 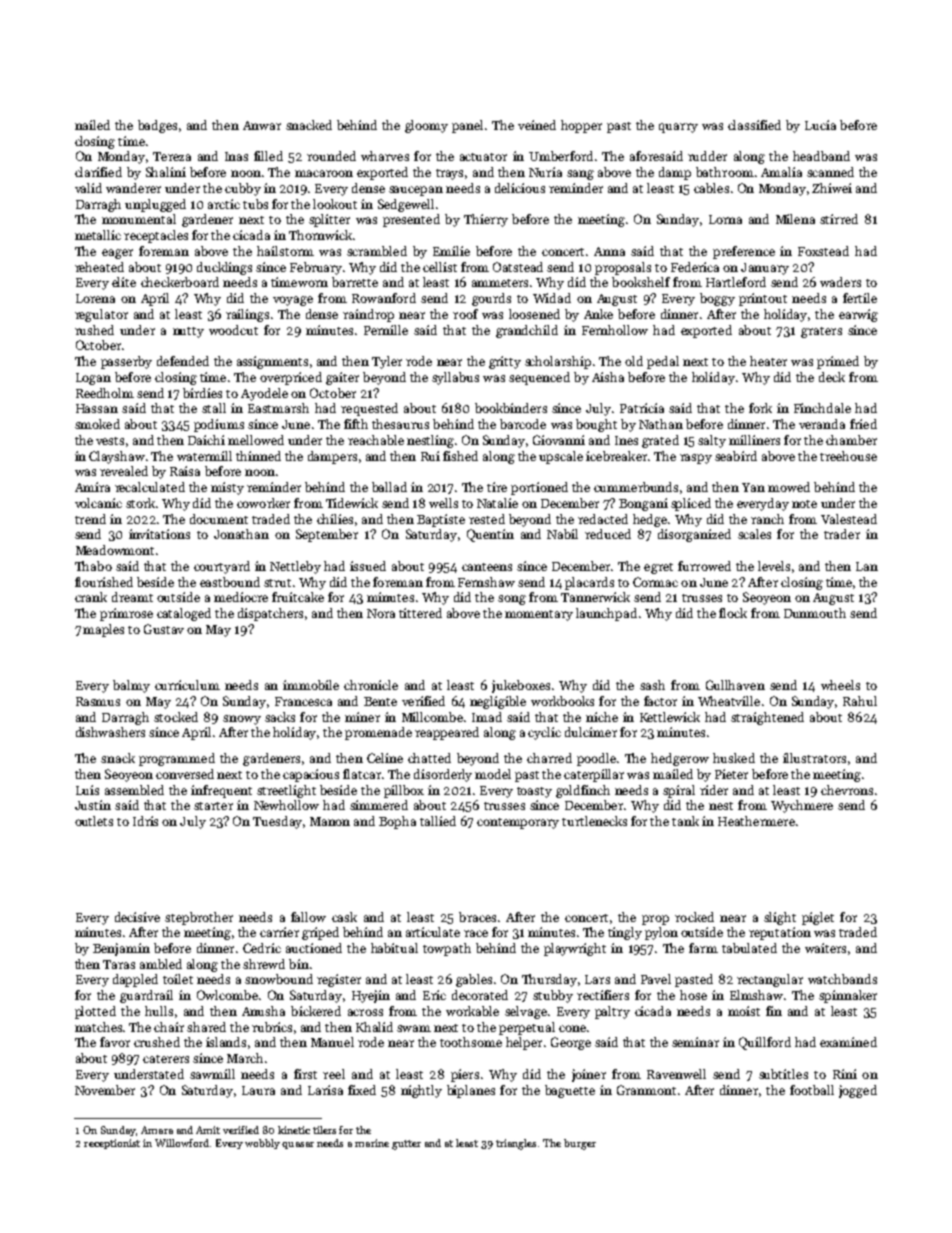 What do you see at coordinates (832, 188) in the document?
I see `Zhiwei` at bounding box center [832, 188].
